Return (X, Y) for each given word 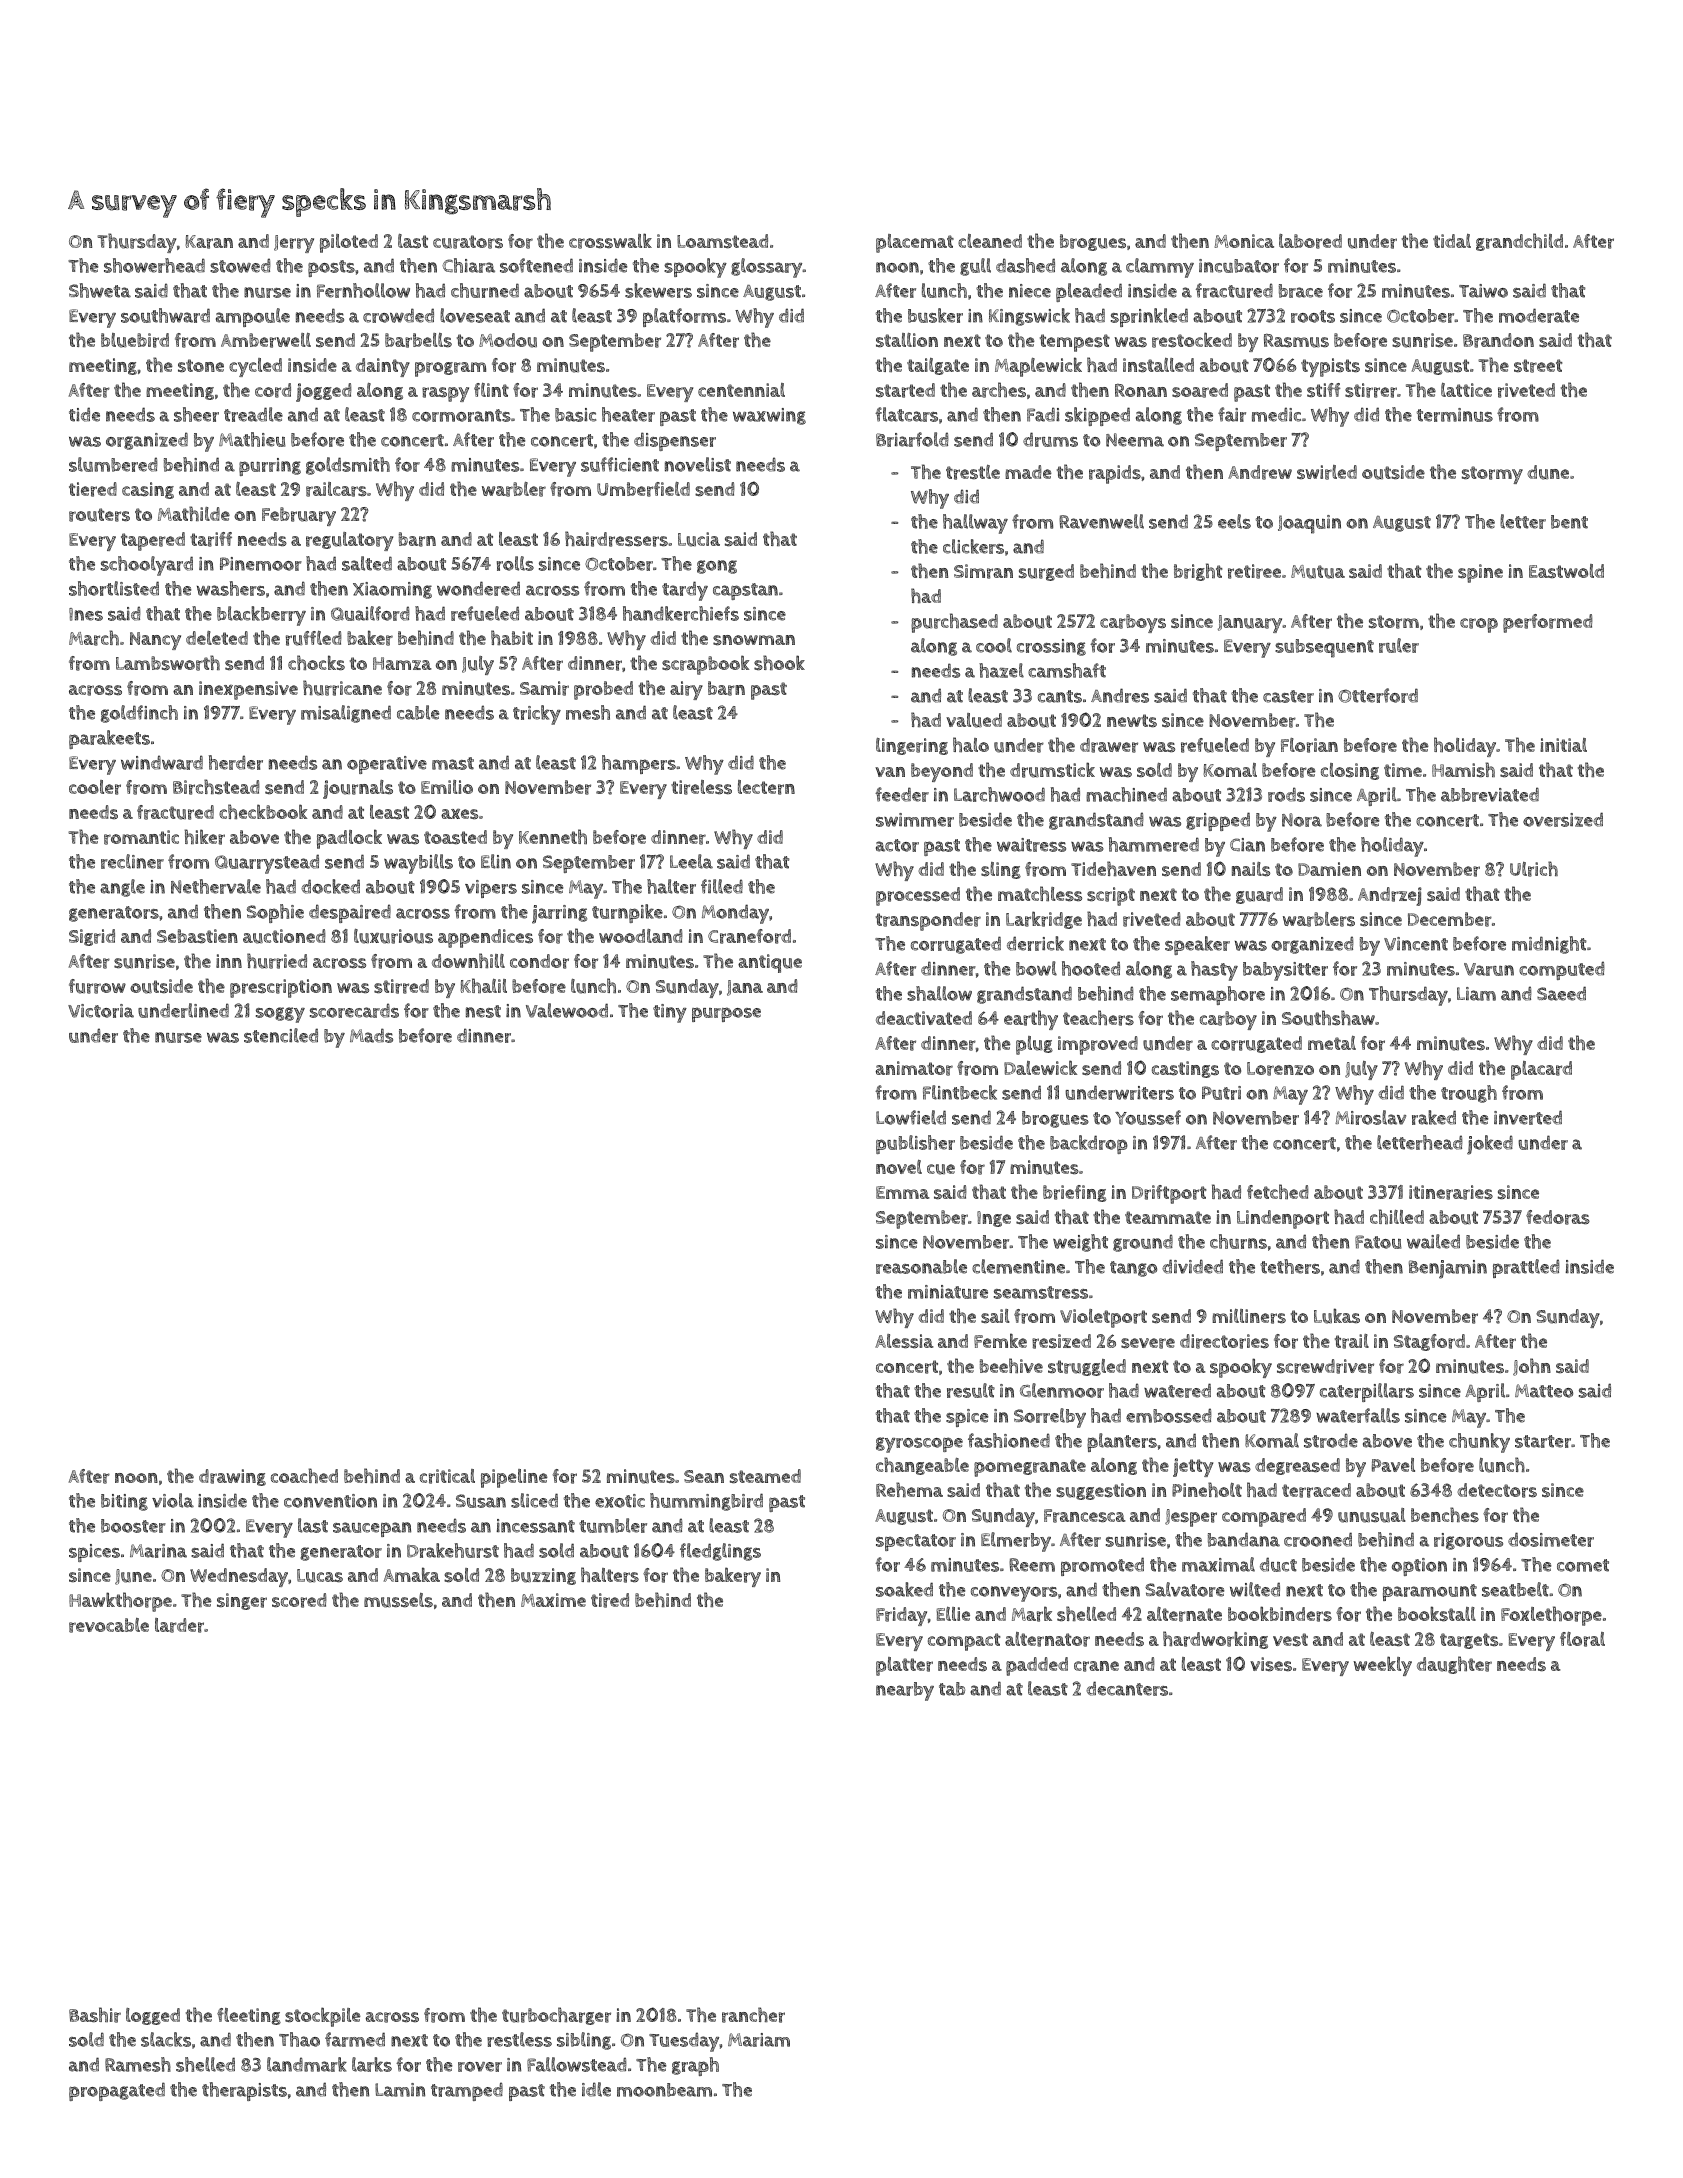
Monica (1244, 241)
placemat (915, 243)
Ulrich (1534, 869)
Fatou (1378, 1242)
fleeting (249, 2016)
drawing (232, 1477)
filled (722, 886)
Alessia (904, 1341)
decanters (1127, 1688)
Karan (209, 242)
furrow (97, 986)
